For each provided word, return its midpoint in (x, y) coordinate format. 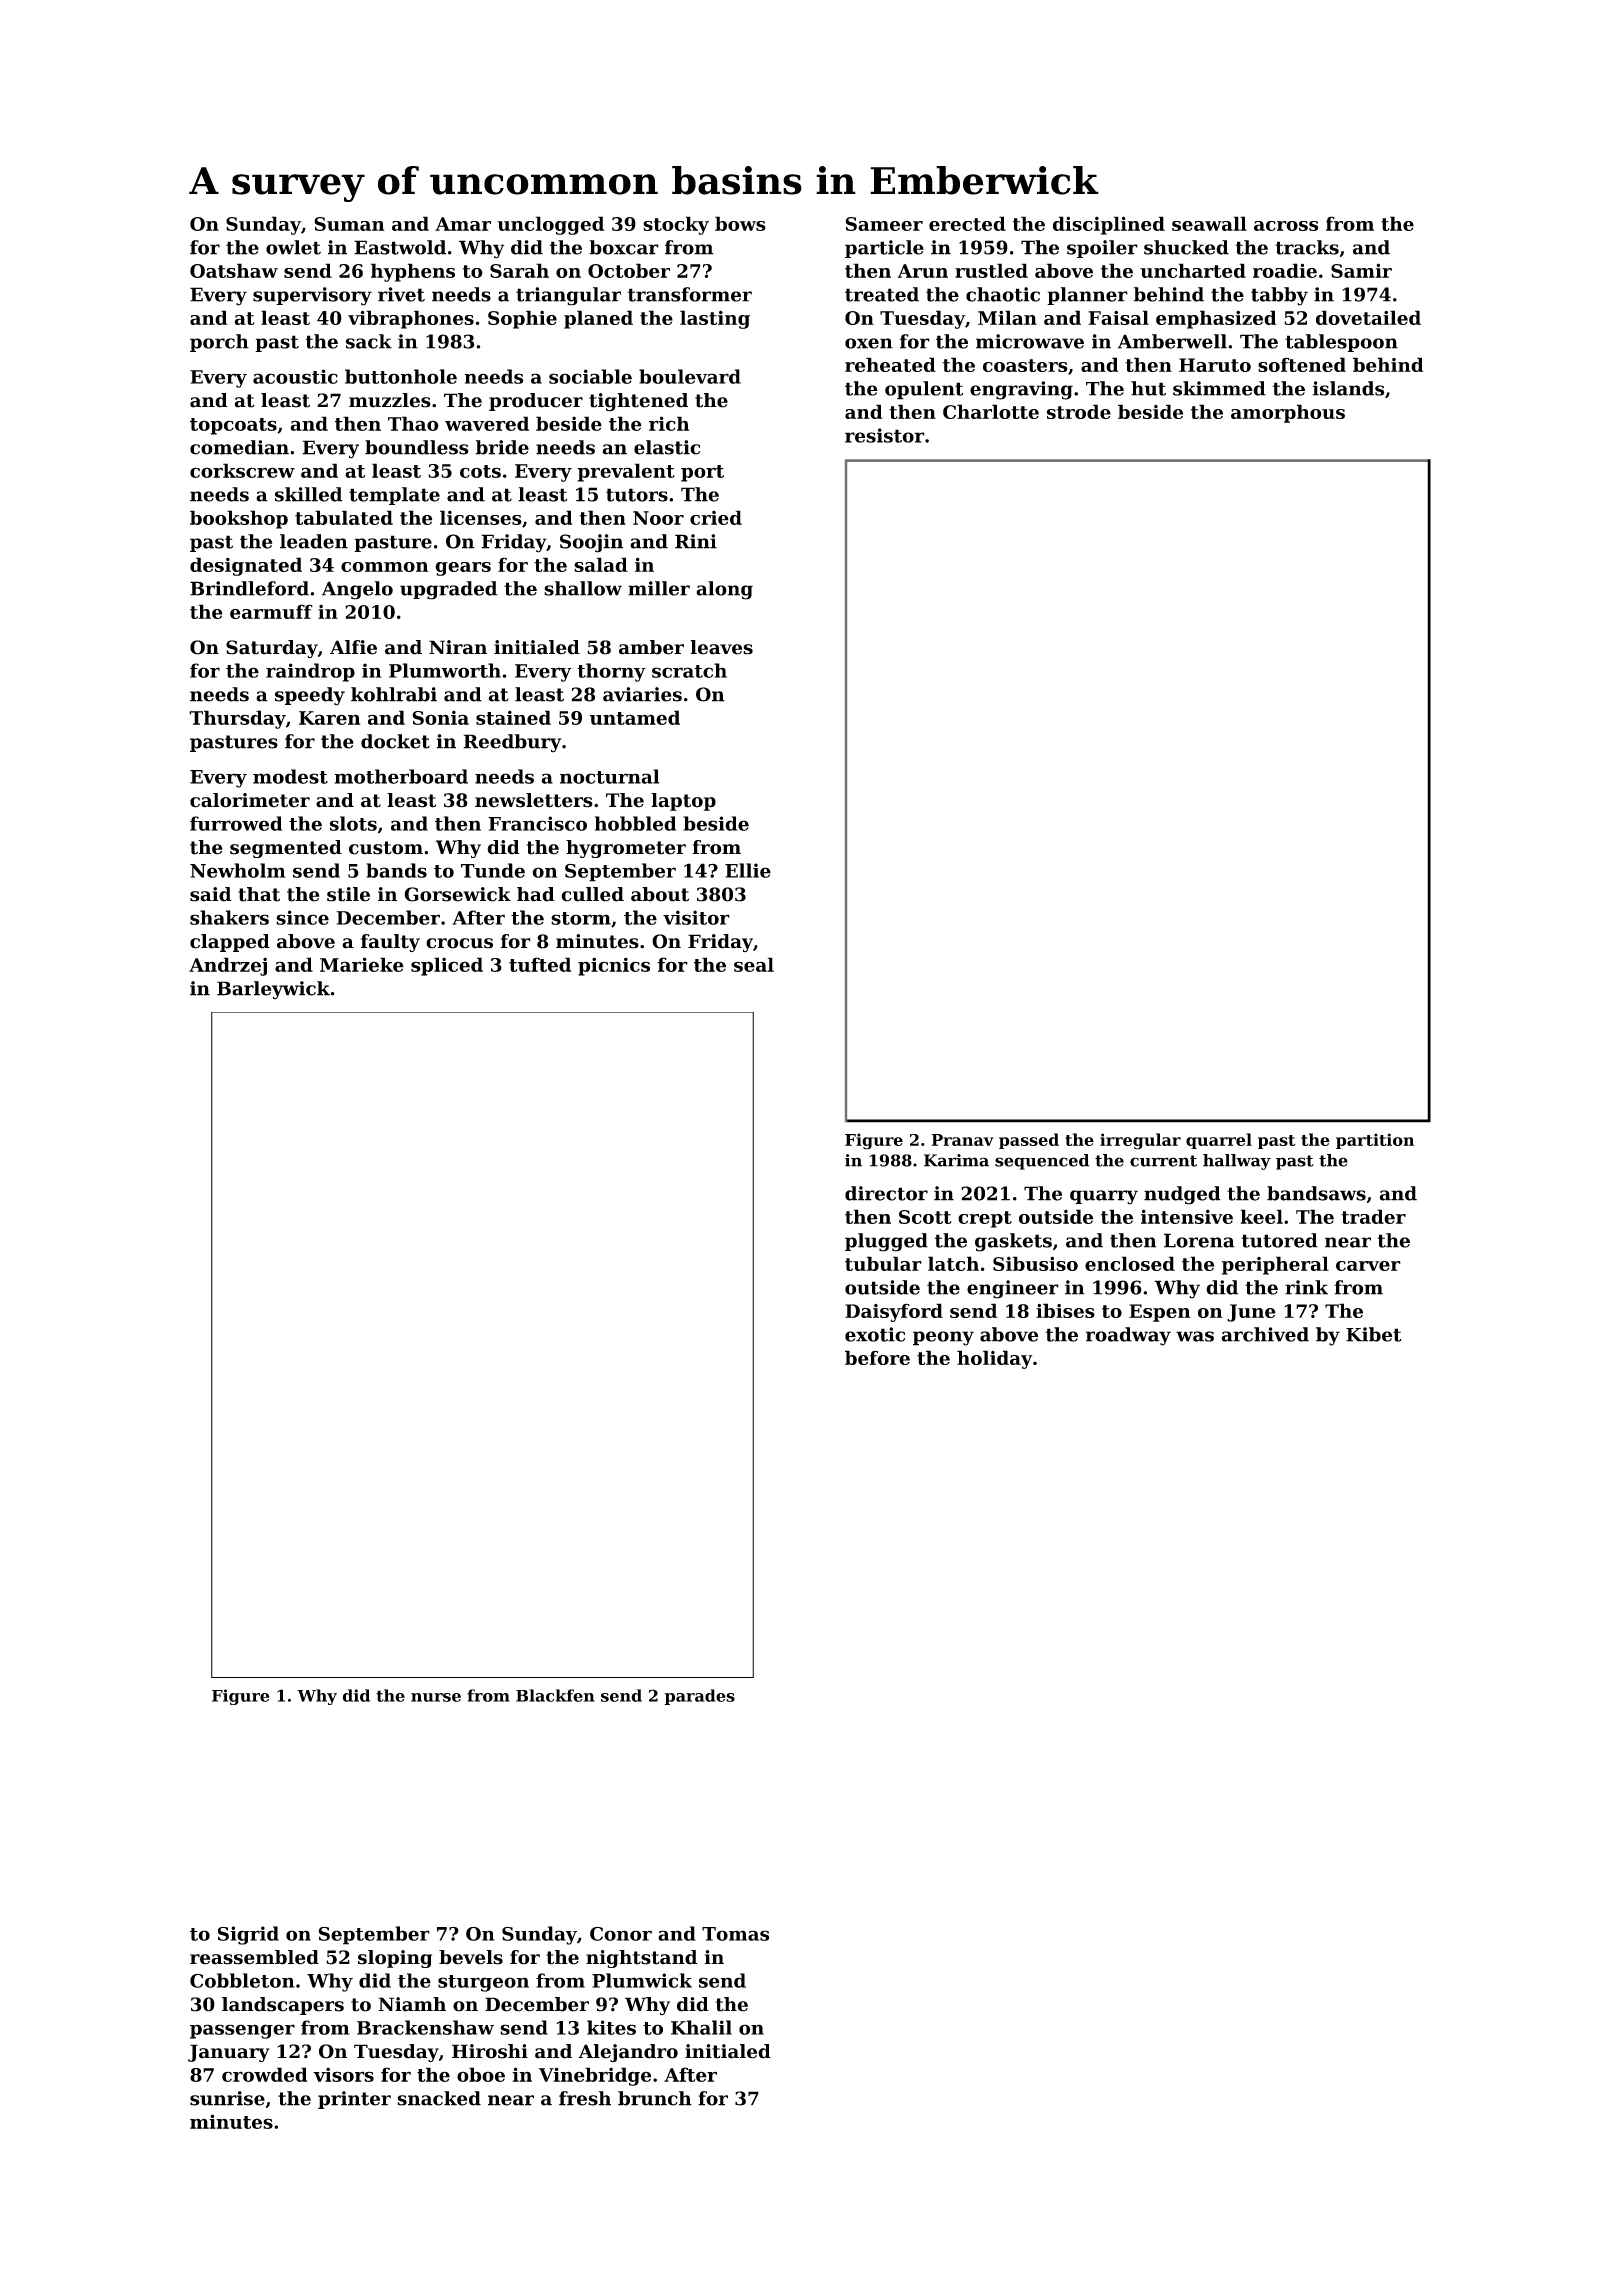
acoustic (295, 376)
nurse (436, 1697)
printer (354, 2100)
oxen (869, 343)
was (1195, 1336)
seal (754, 964)
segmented (286, 849)
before (877, 1357)
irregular (1140, 1141)
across (1286, 226)
